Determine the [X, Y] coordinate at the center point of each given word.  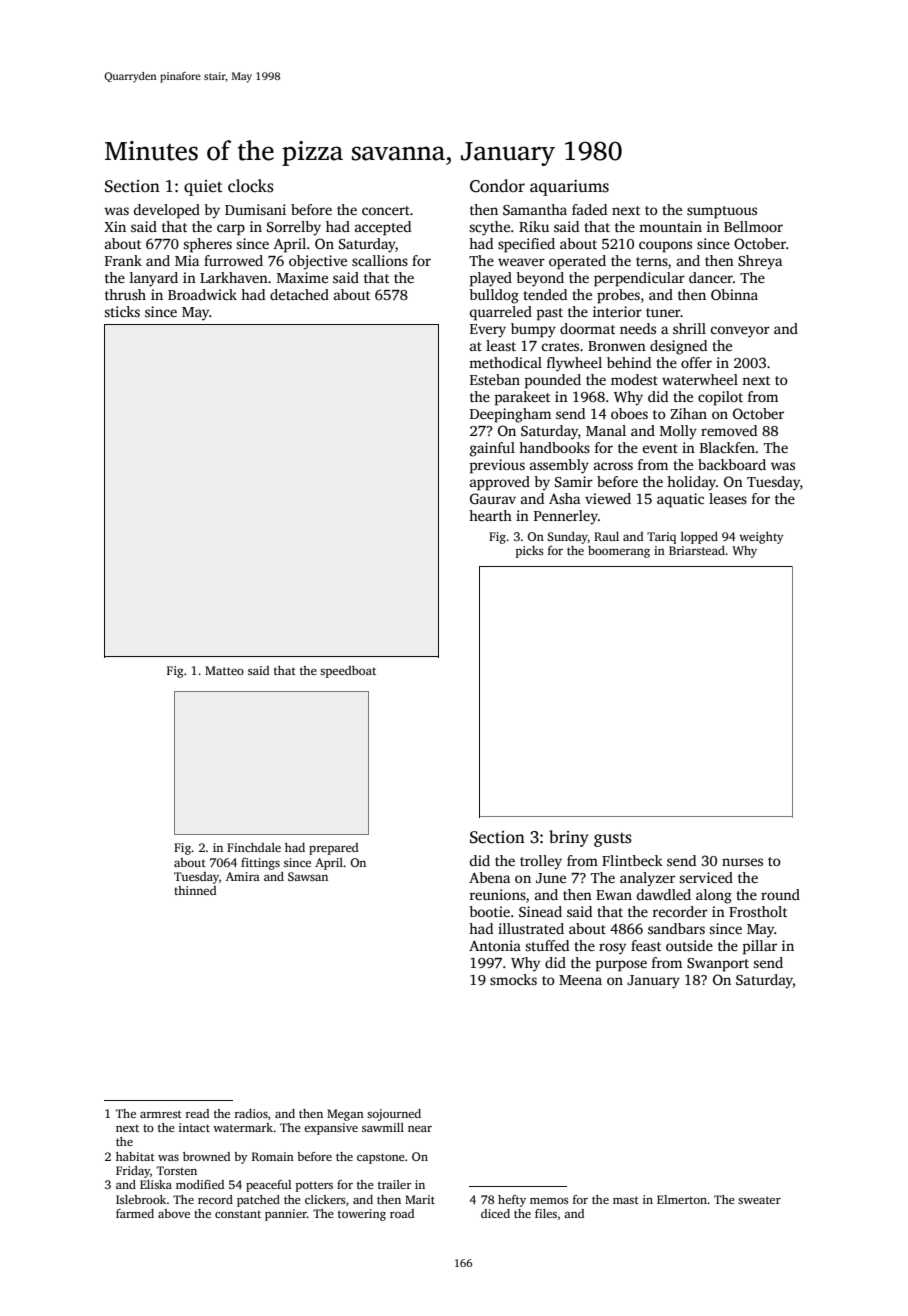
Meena [580, 980]
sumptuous [722, 212]
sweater [759, 1200]
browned [206, 1156]
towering [362, 1215]
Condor [497, 186]
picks [530, 552]
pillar [760, 947]
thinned [195, 890]
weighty [761, 537]
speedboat [348, 671]
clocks [251, 186]
